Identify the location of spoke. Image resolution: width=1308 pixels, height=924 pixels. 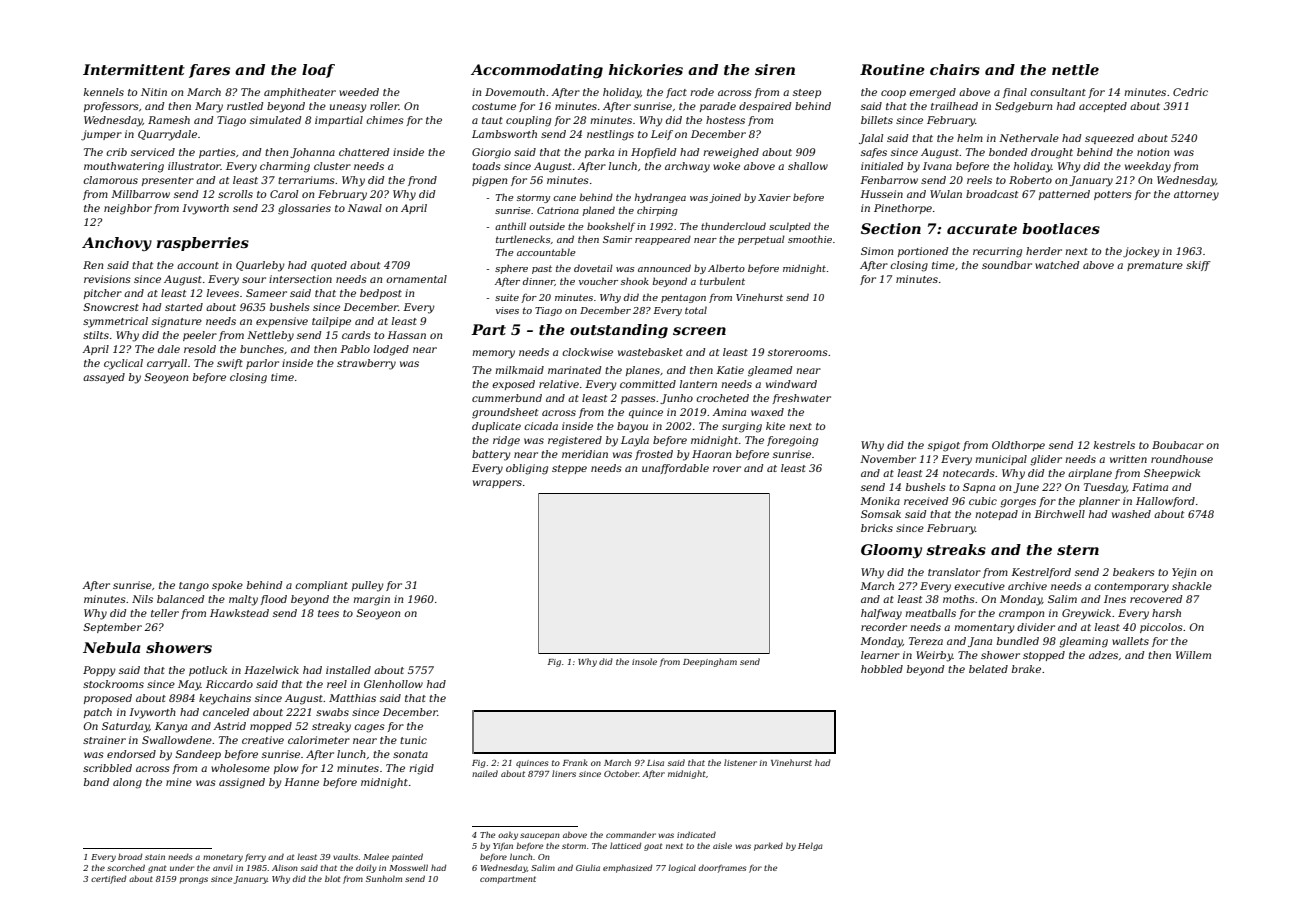
(227, 586).
